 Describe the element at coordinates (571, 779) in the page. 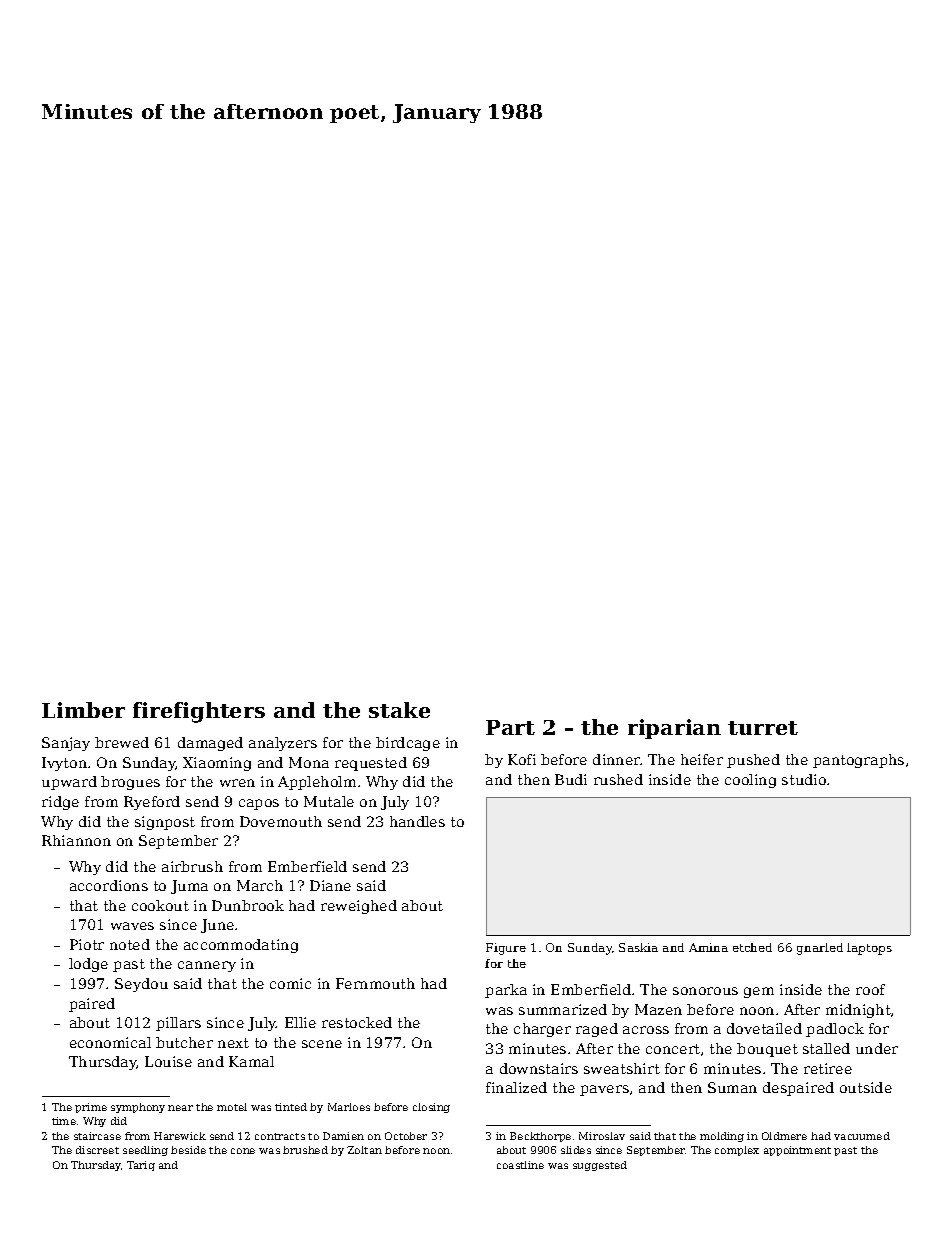

I see `Budi` at that location.
